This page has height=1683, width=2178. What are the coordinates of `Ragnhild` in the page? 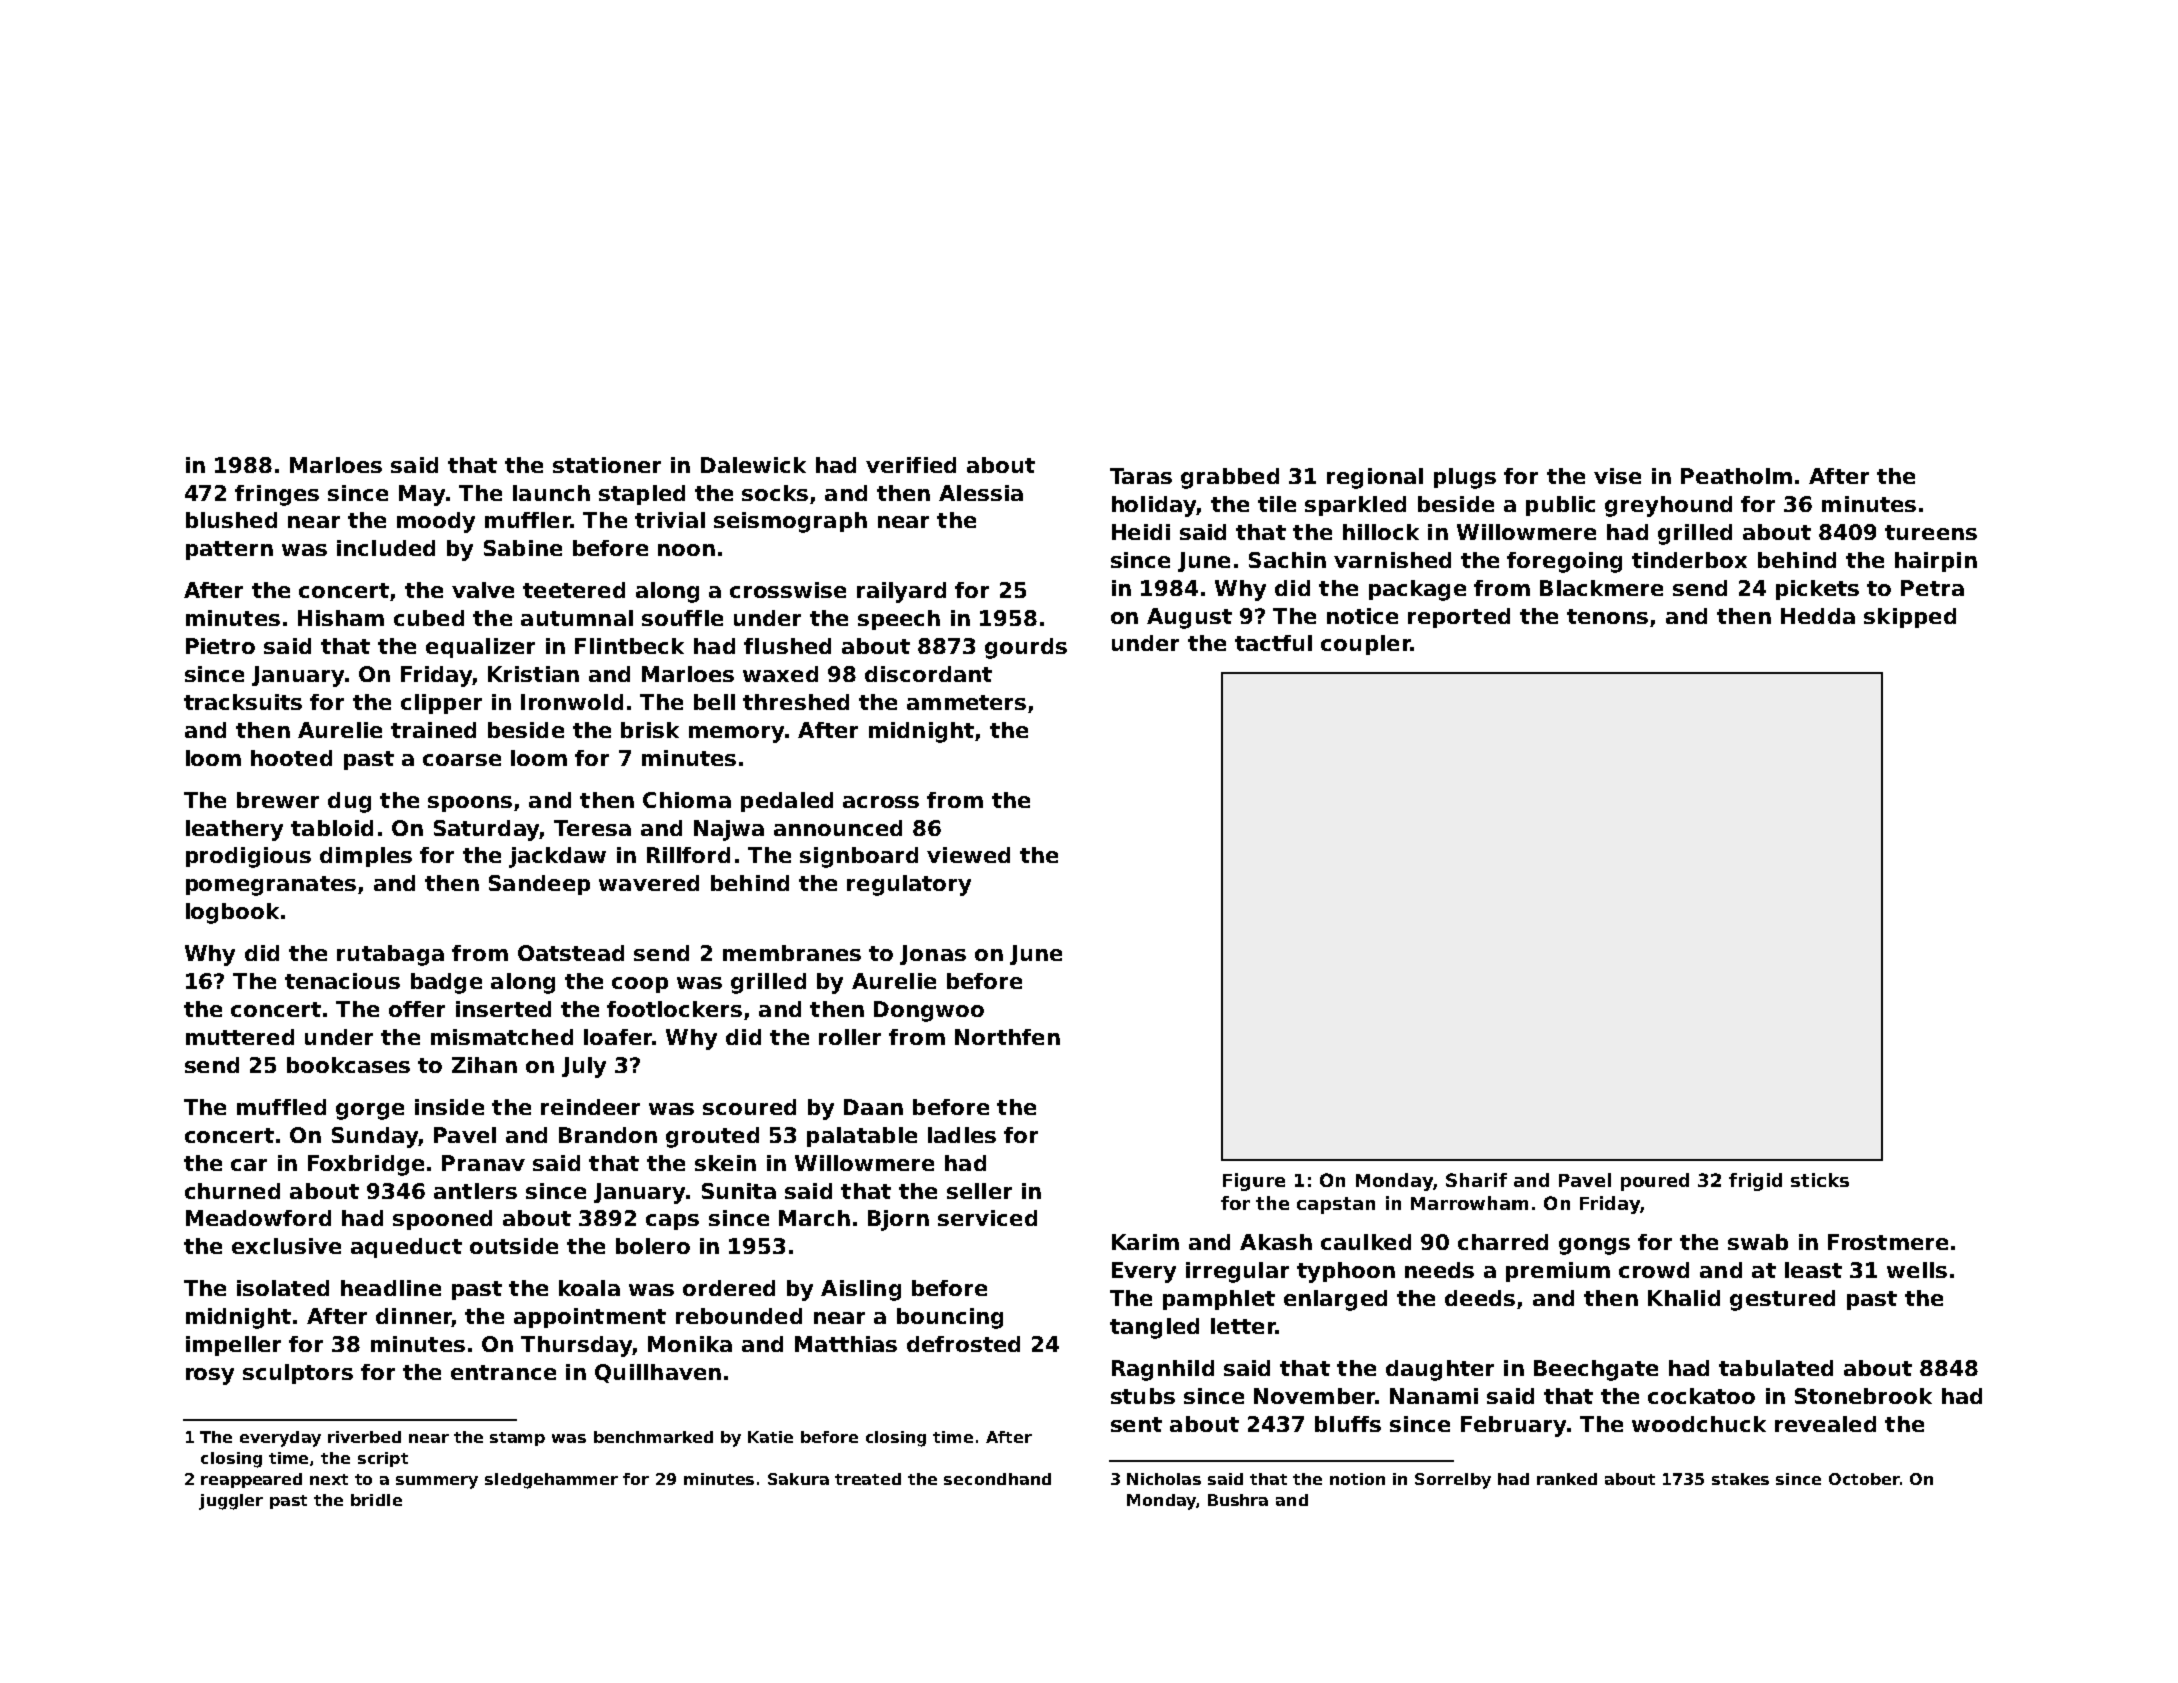 It's located at (1163, 1370).
